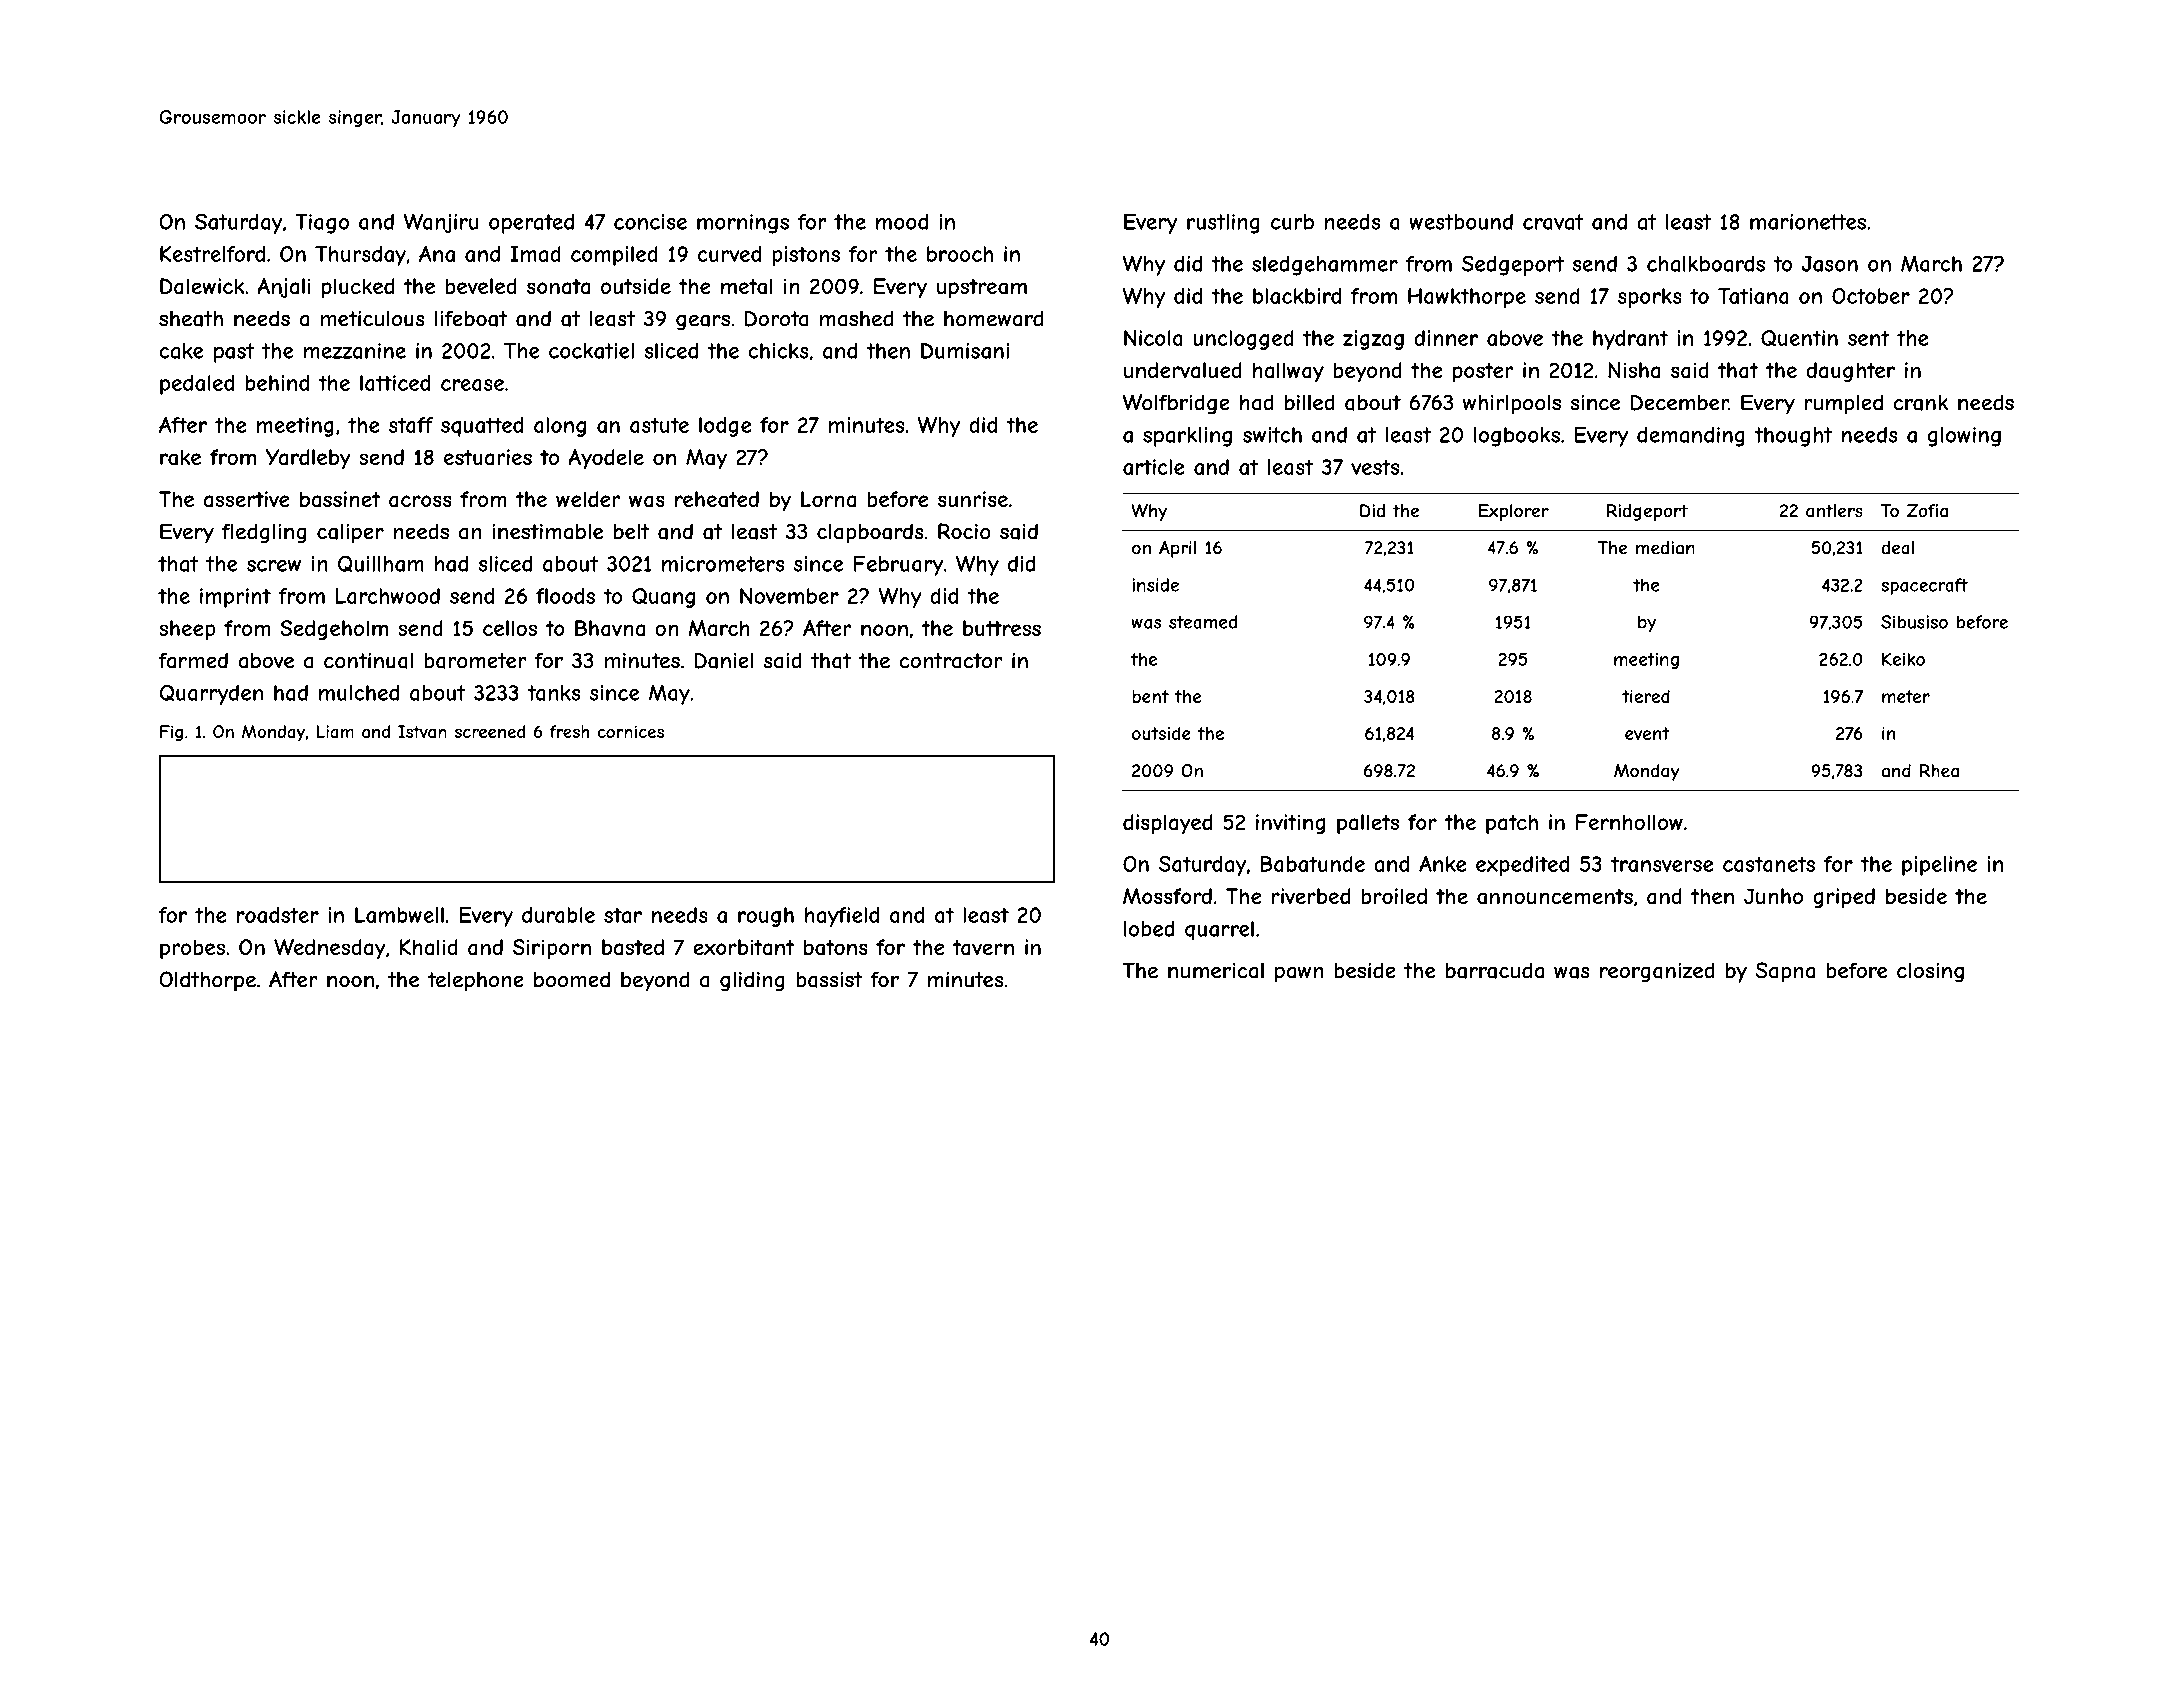 The height and width of the screenshot is (1683, 2178). What do you see at coordinates (535, 254) in the screenshot?
I see `Imad` at bounding box center [535, 254].
